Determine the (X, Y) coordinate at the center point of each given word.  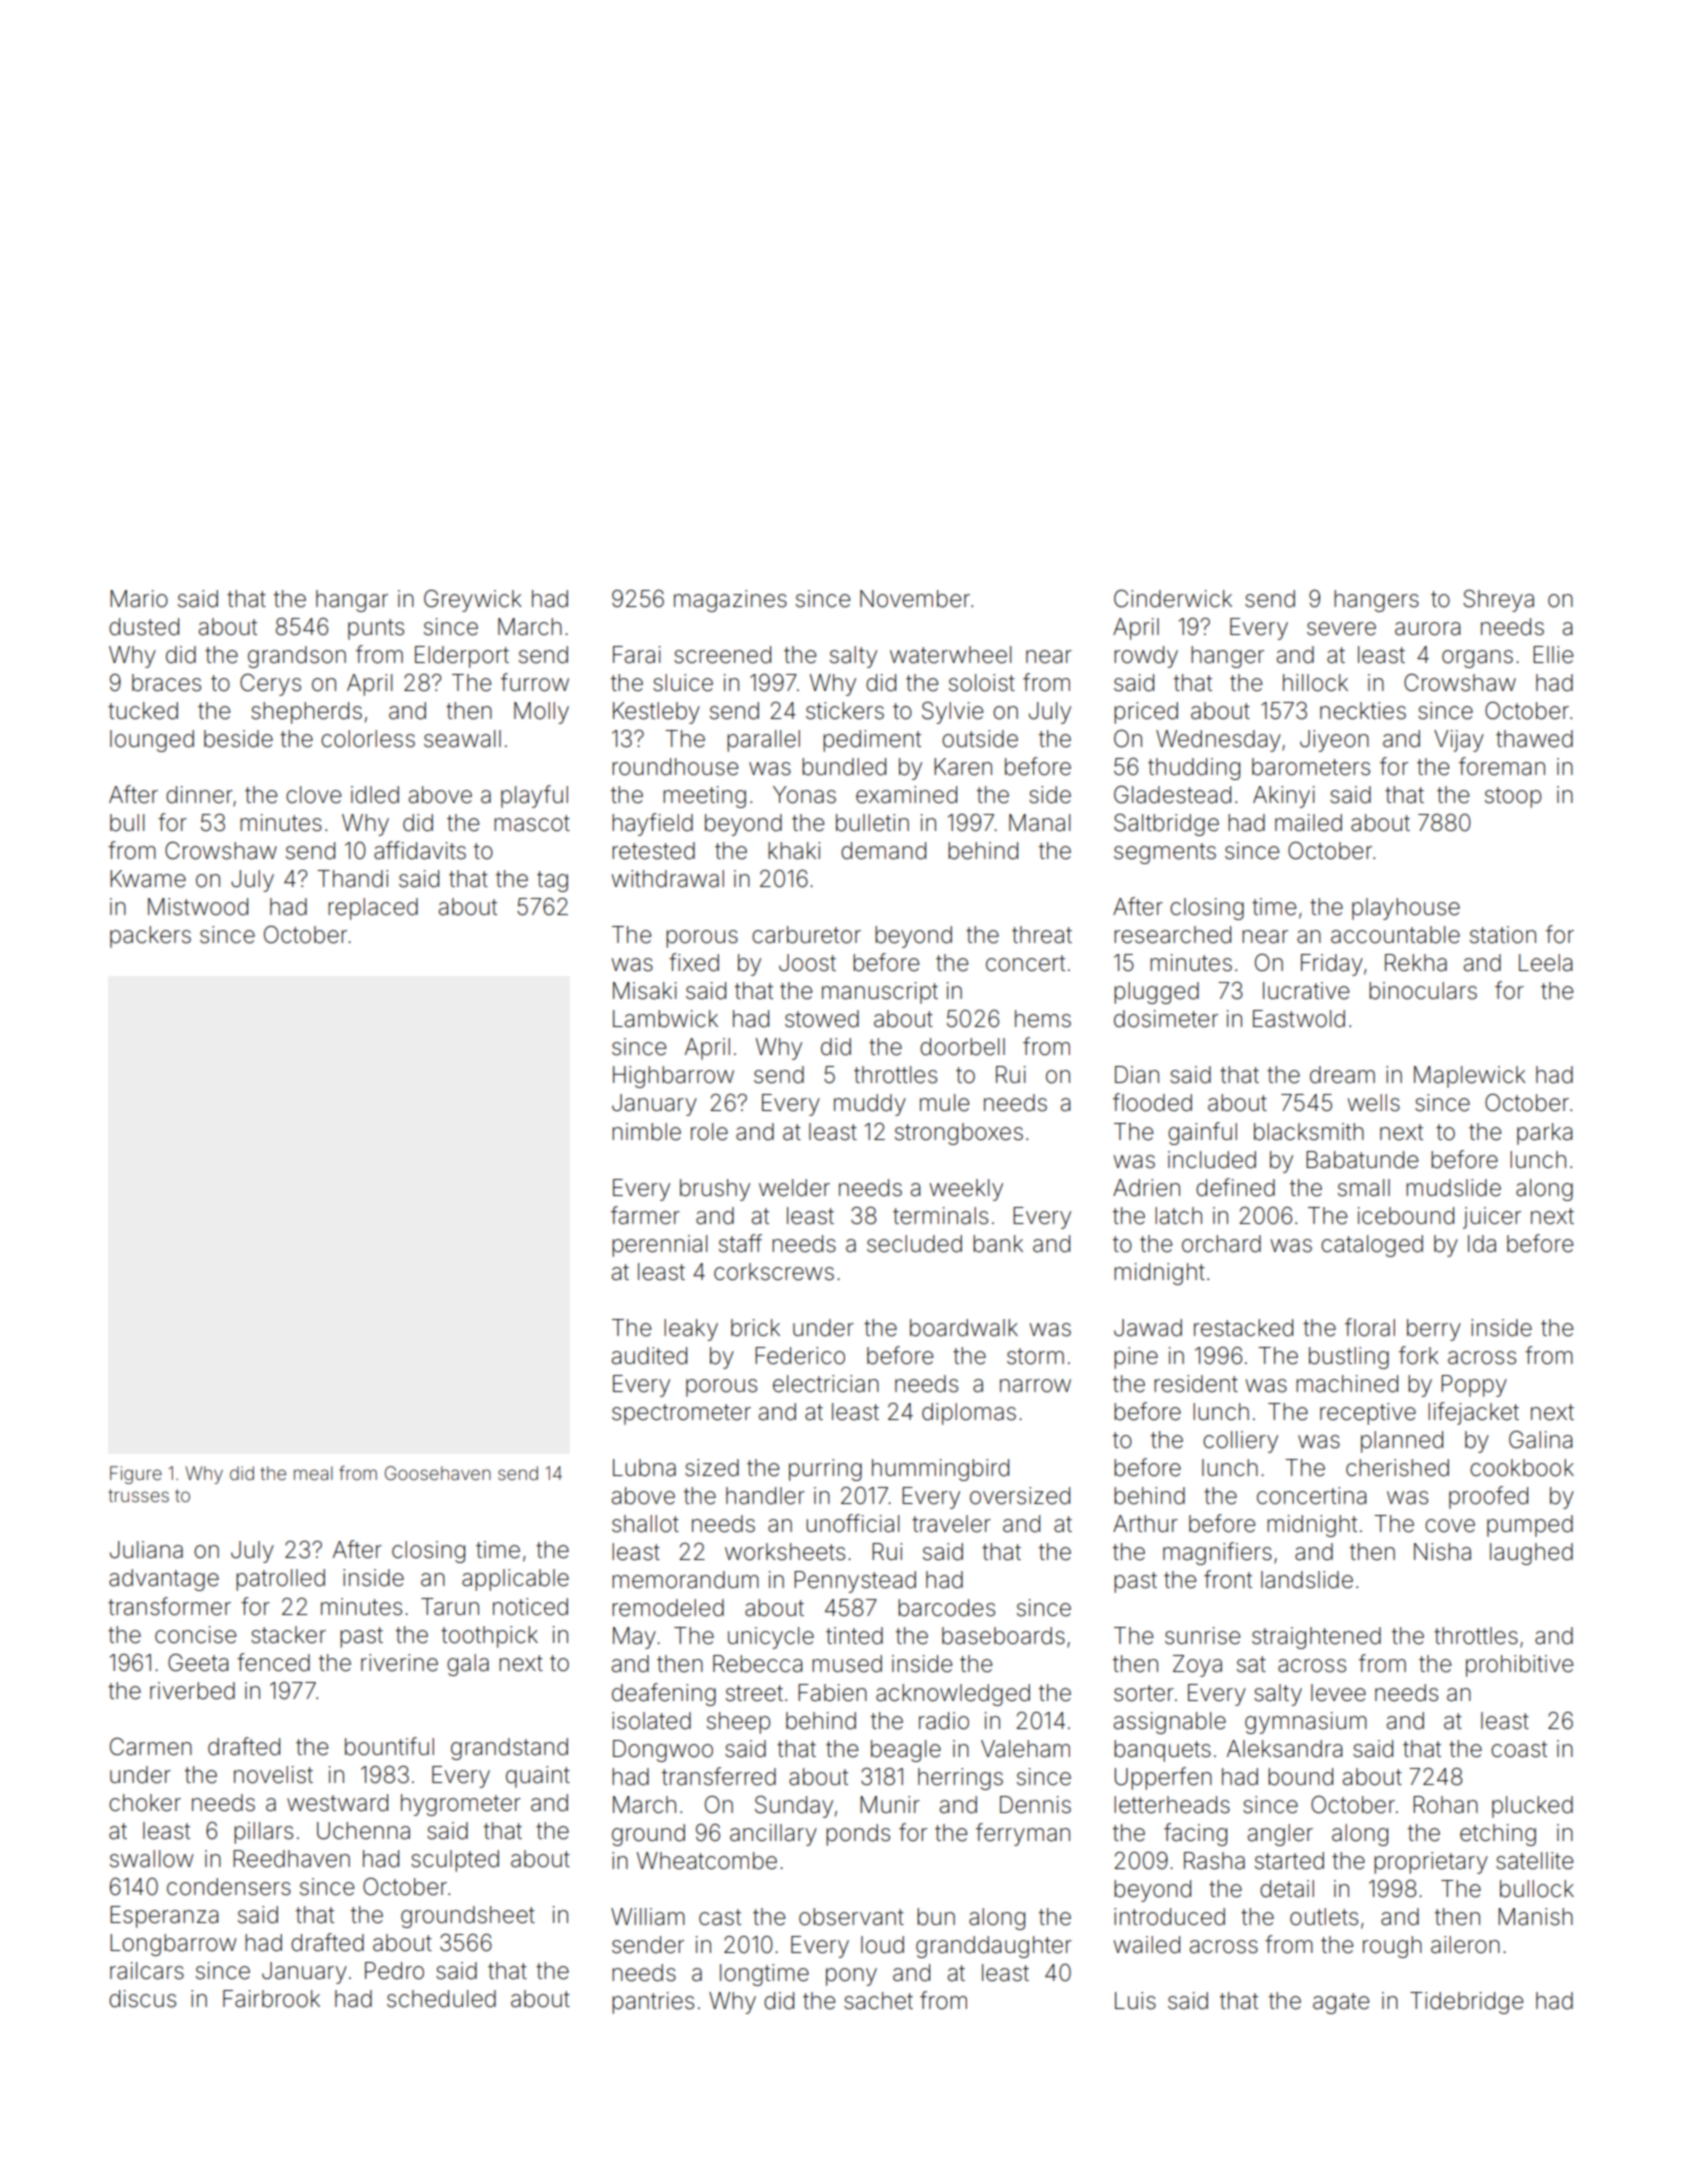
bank (998, 1244)
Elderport (462, 657)
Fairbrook (271, 1999)
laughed (1531, 1554)
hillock (1315, 683)
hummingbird (940, 1470)
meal (313, 1473)
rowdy (1146, 657)
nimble (646, 1132)
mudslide (1453, 1188)
